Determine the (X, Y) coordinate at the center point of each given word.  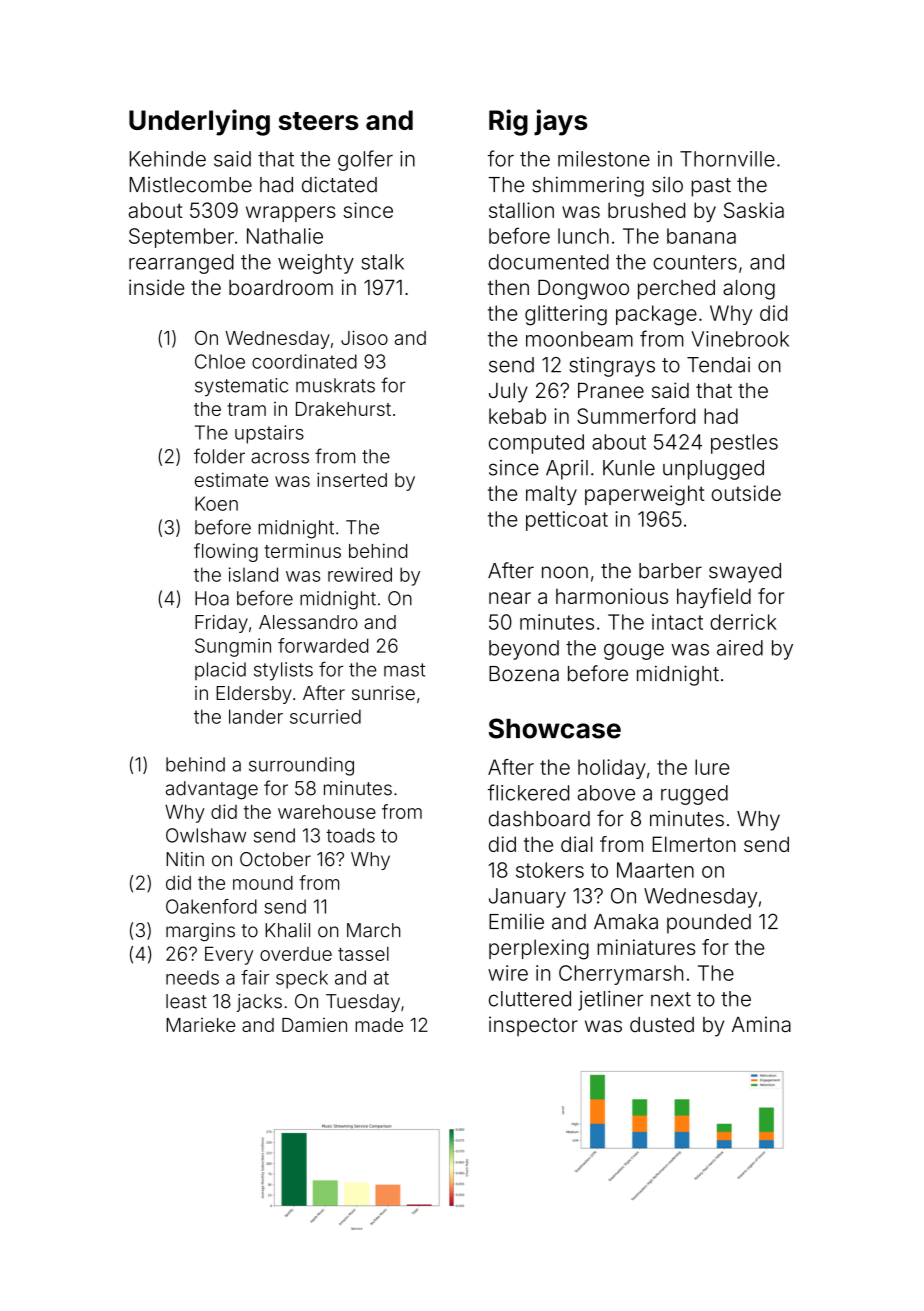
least (186, 1001)
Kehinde (168, 159)
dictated (339, 184)
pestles (744, 444)
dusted (662, 1024)
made (379, 1025)
